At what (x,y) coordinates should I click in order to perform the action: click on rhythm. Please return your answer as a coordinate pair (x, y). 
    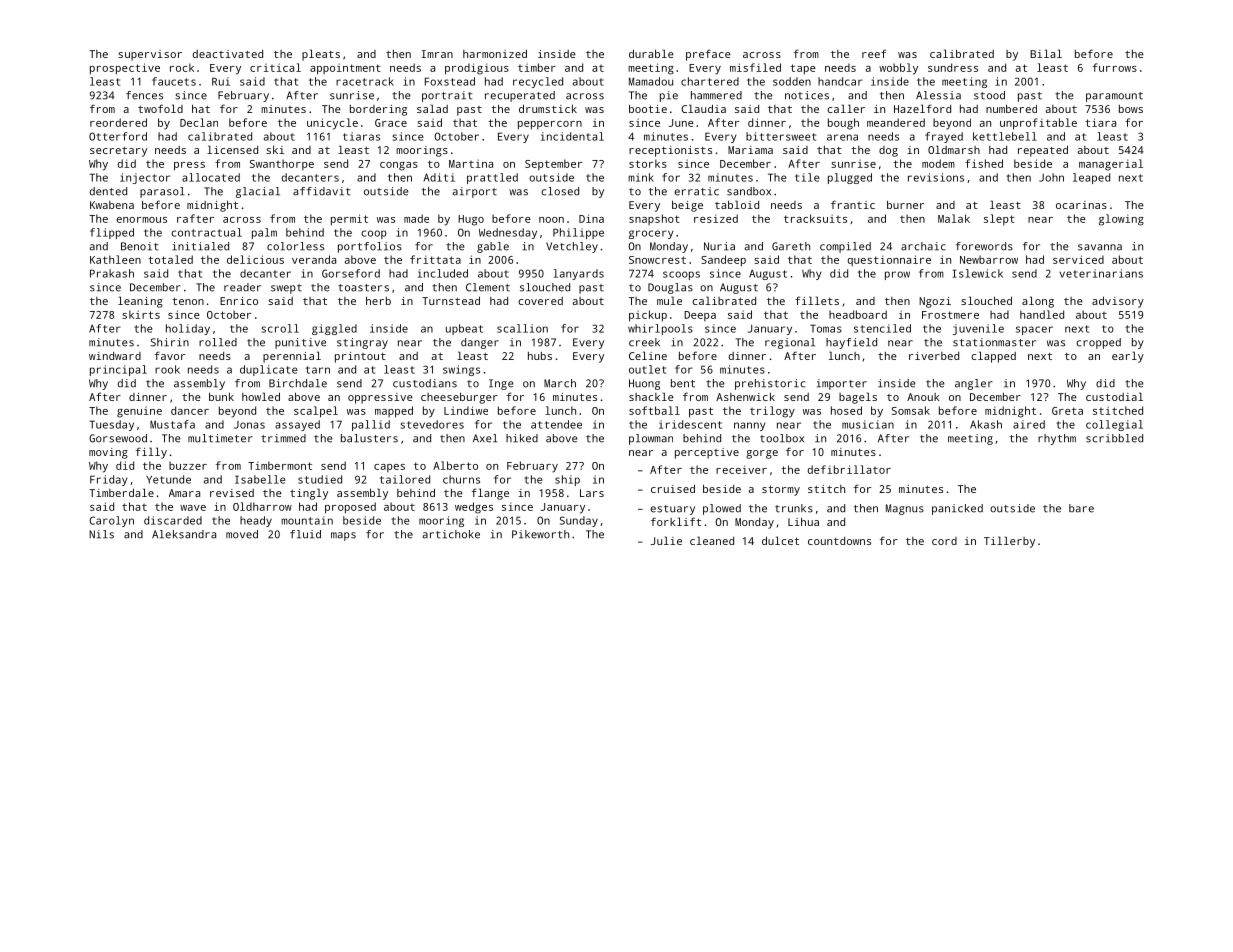
    Looking at the image, I should click on (1057, 439).
